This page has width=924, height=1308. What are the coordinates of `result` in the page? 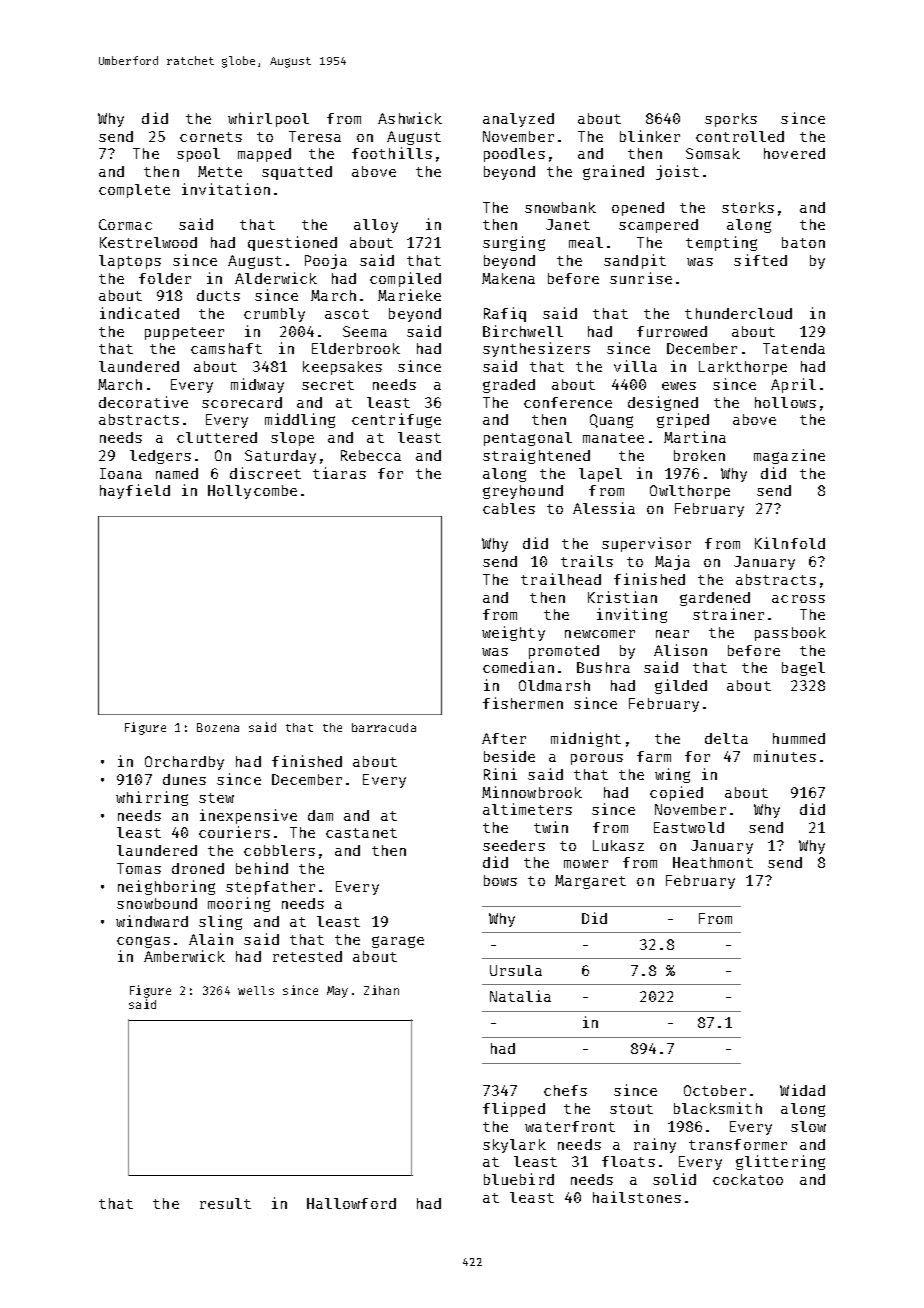 It's located at (225, 1203).
